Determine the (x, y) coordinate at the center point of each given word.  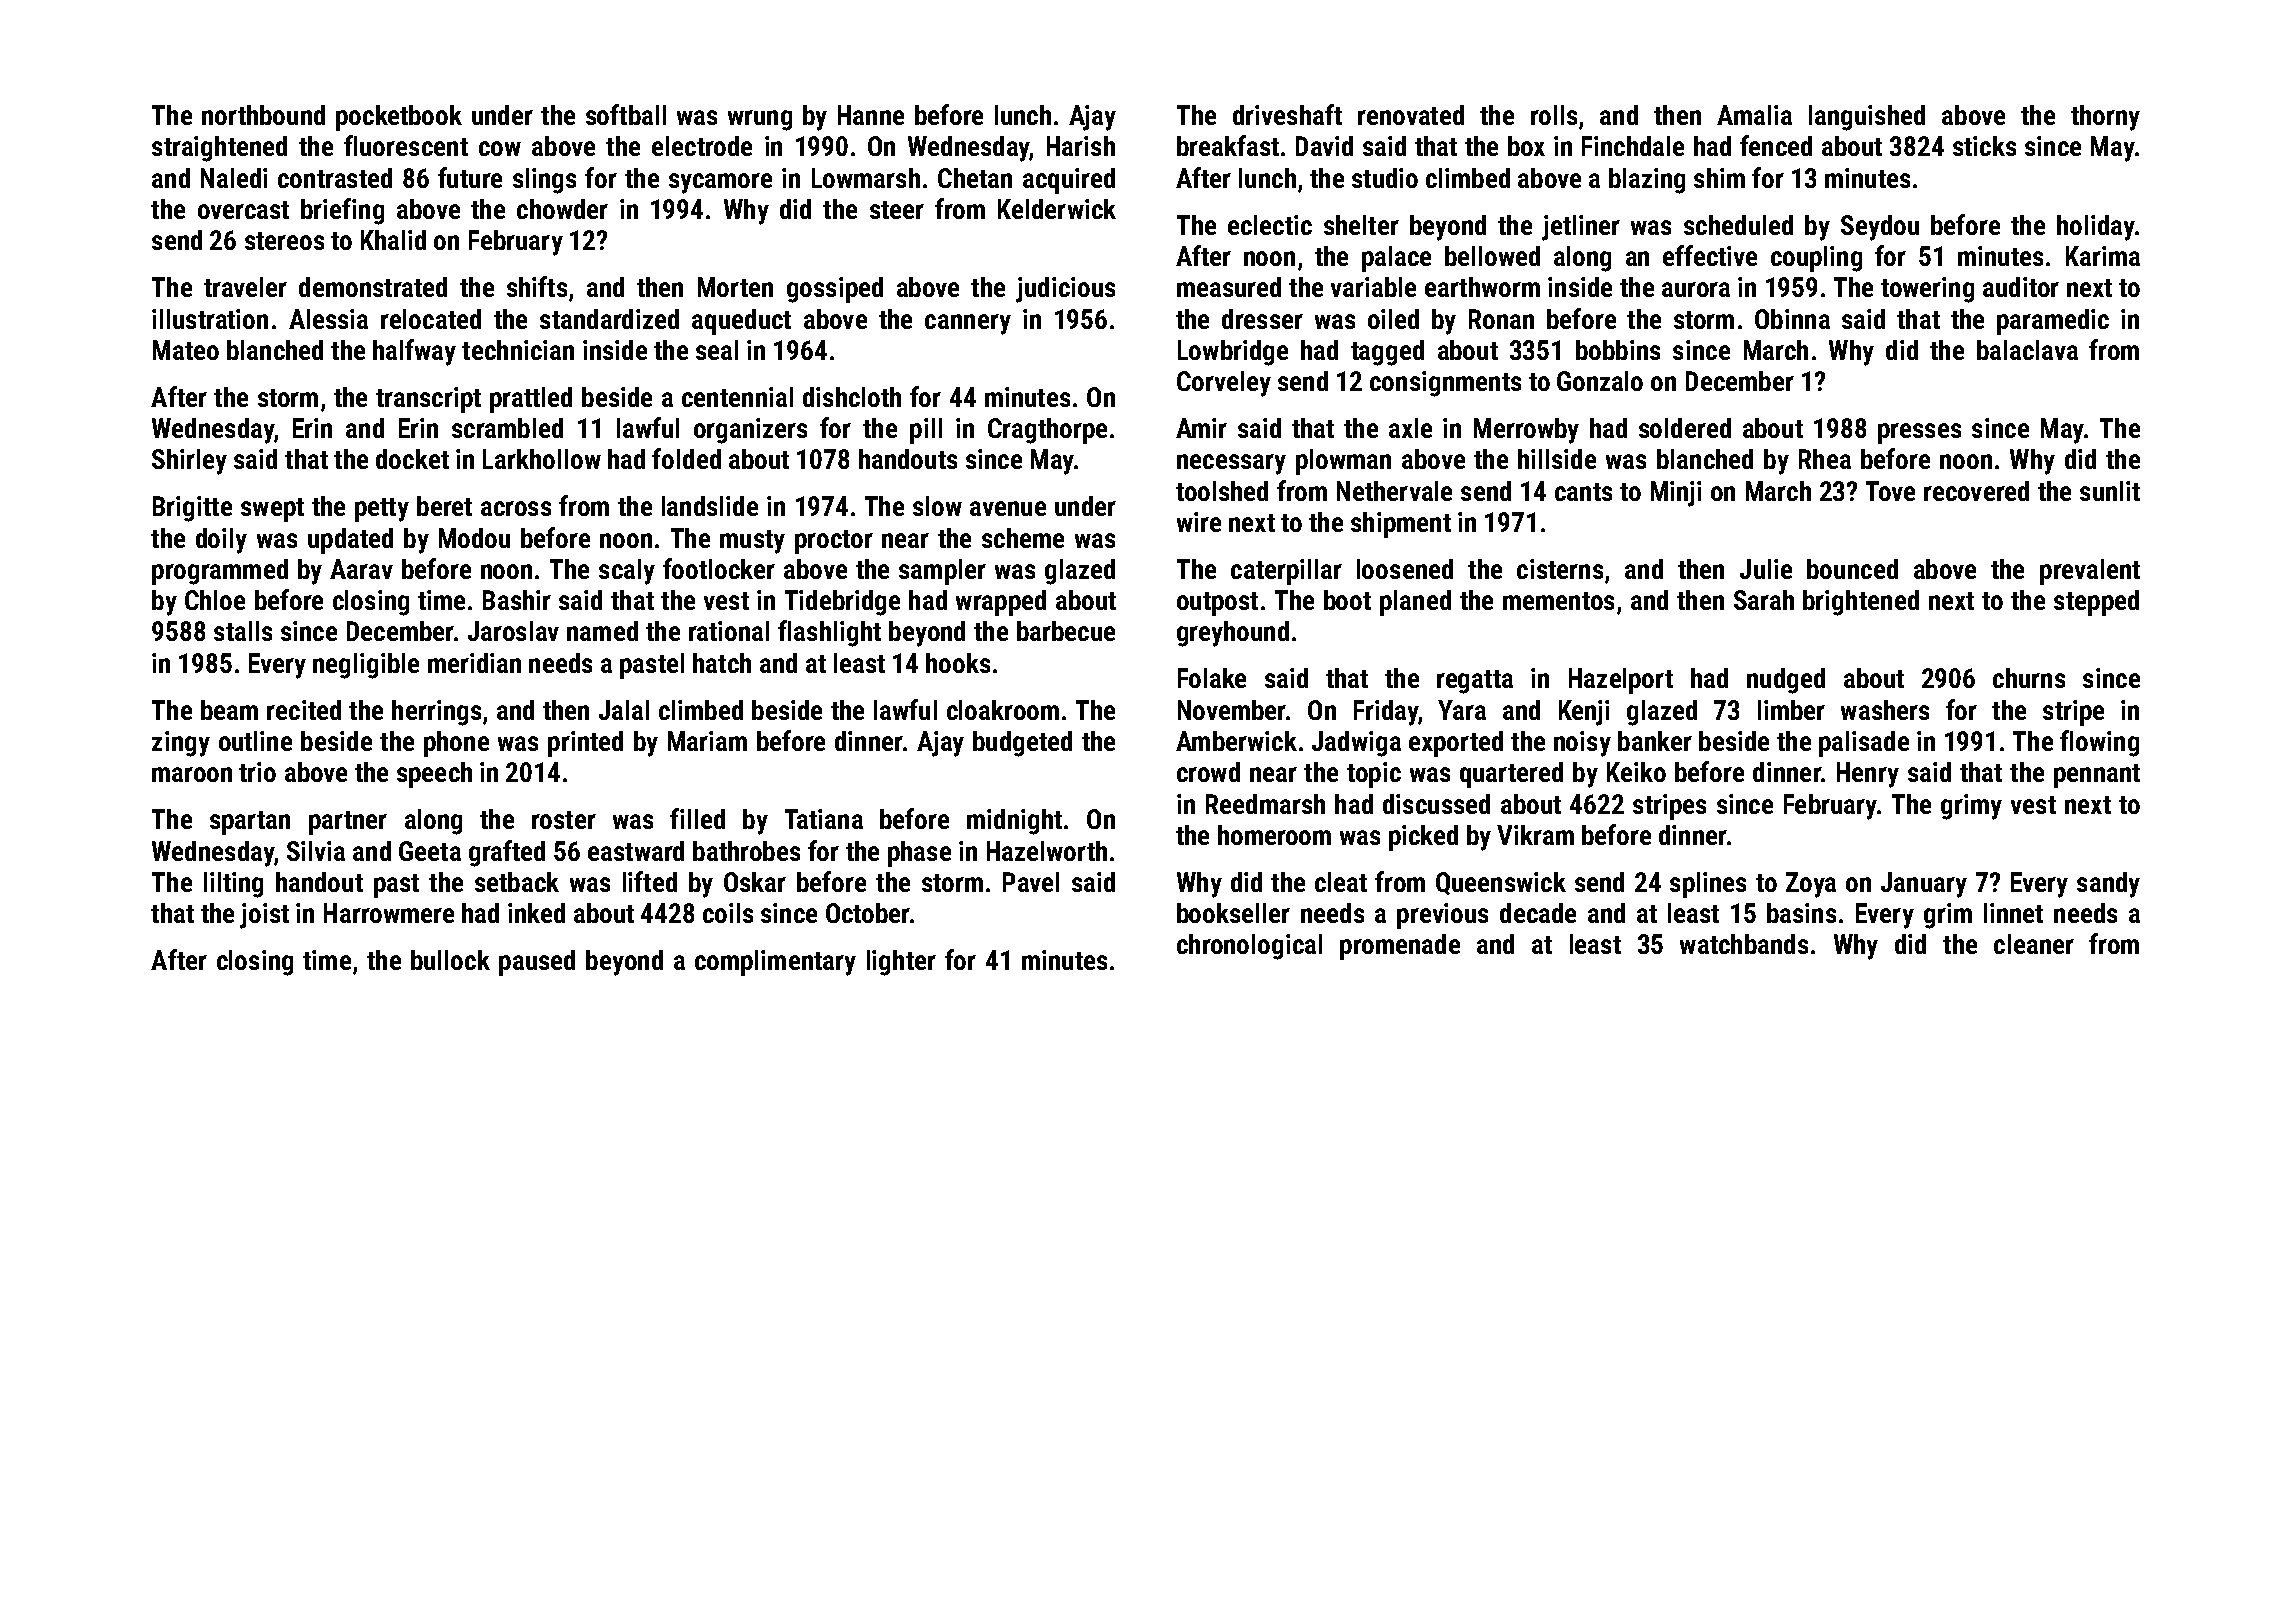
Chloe (215, 600)
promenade (1400, 947)
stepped (2096, 603)
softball (626, 114)
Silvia (316, 851)
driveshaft (1287, 114)
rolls (1554, 115)
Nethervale (1394, 491)
